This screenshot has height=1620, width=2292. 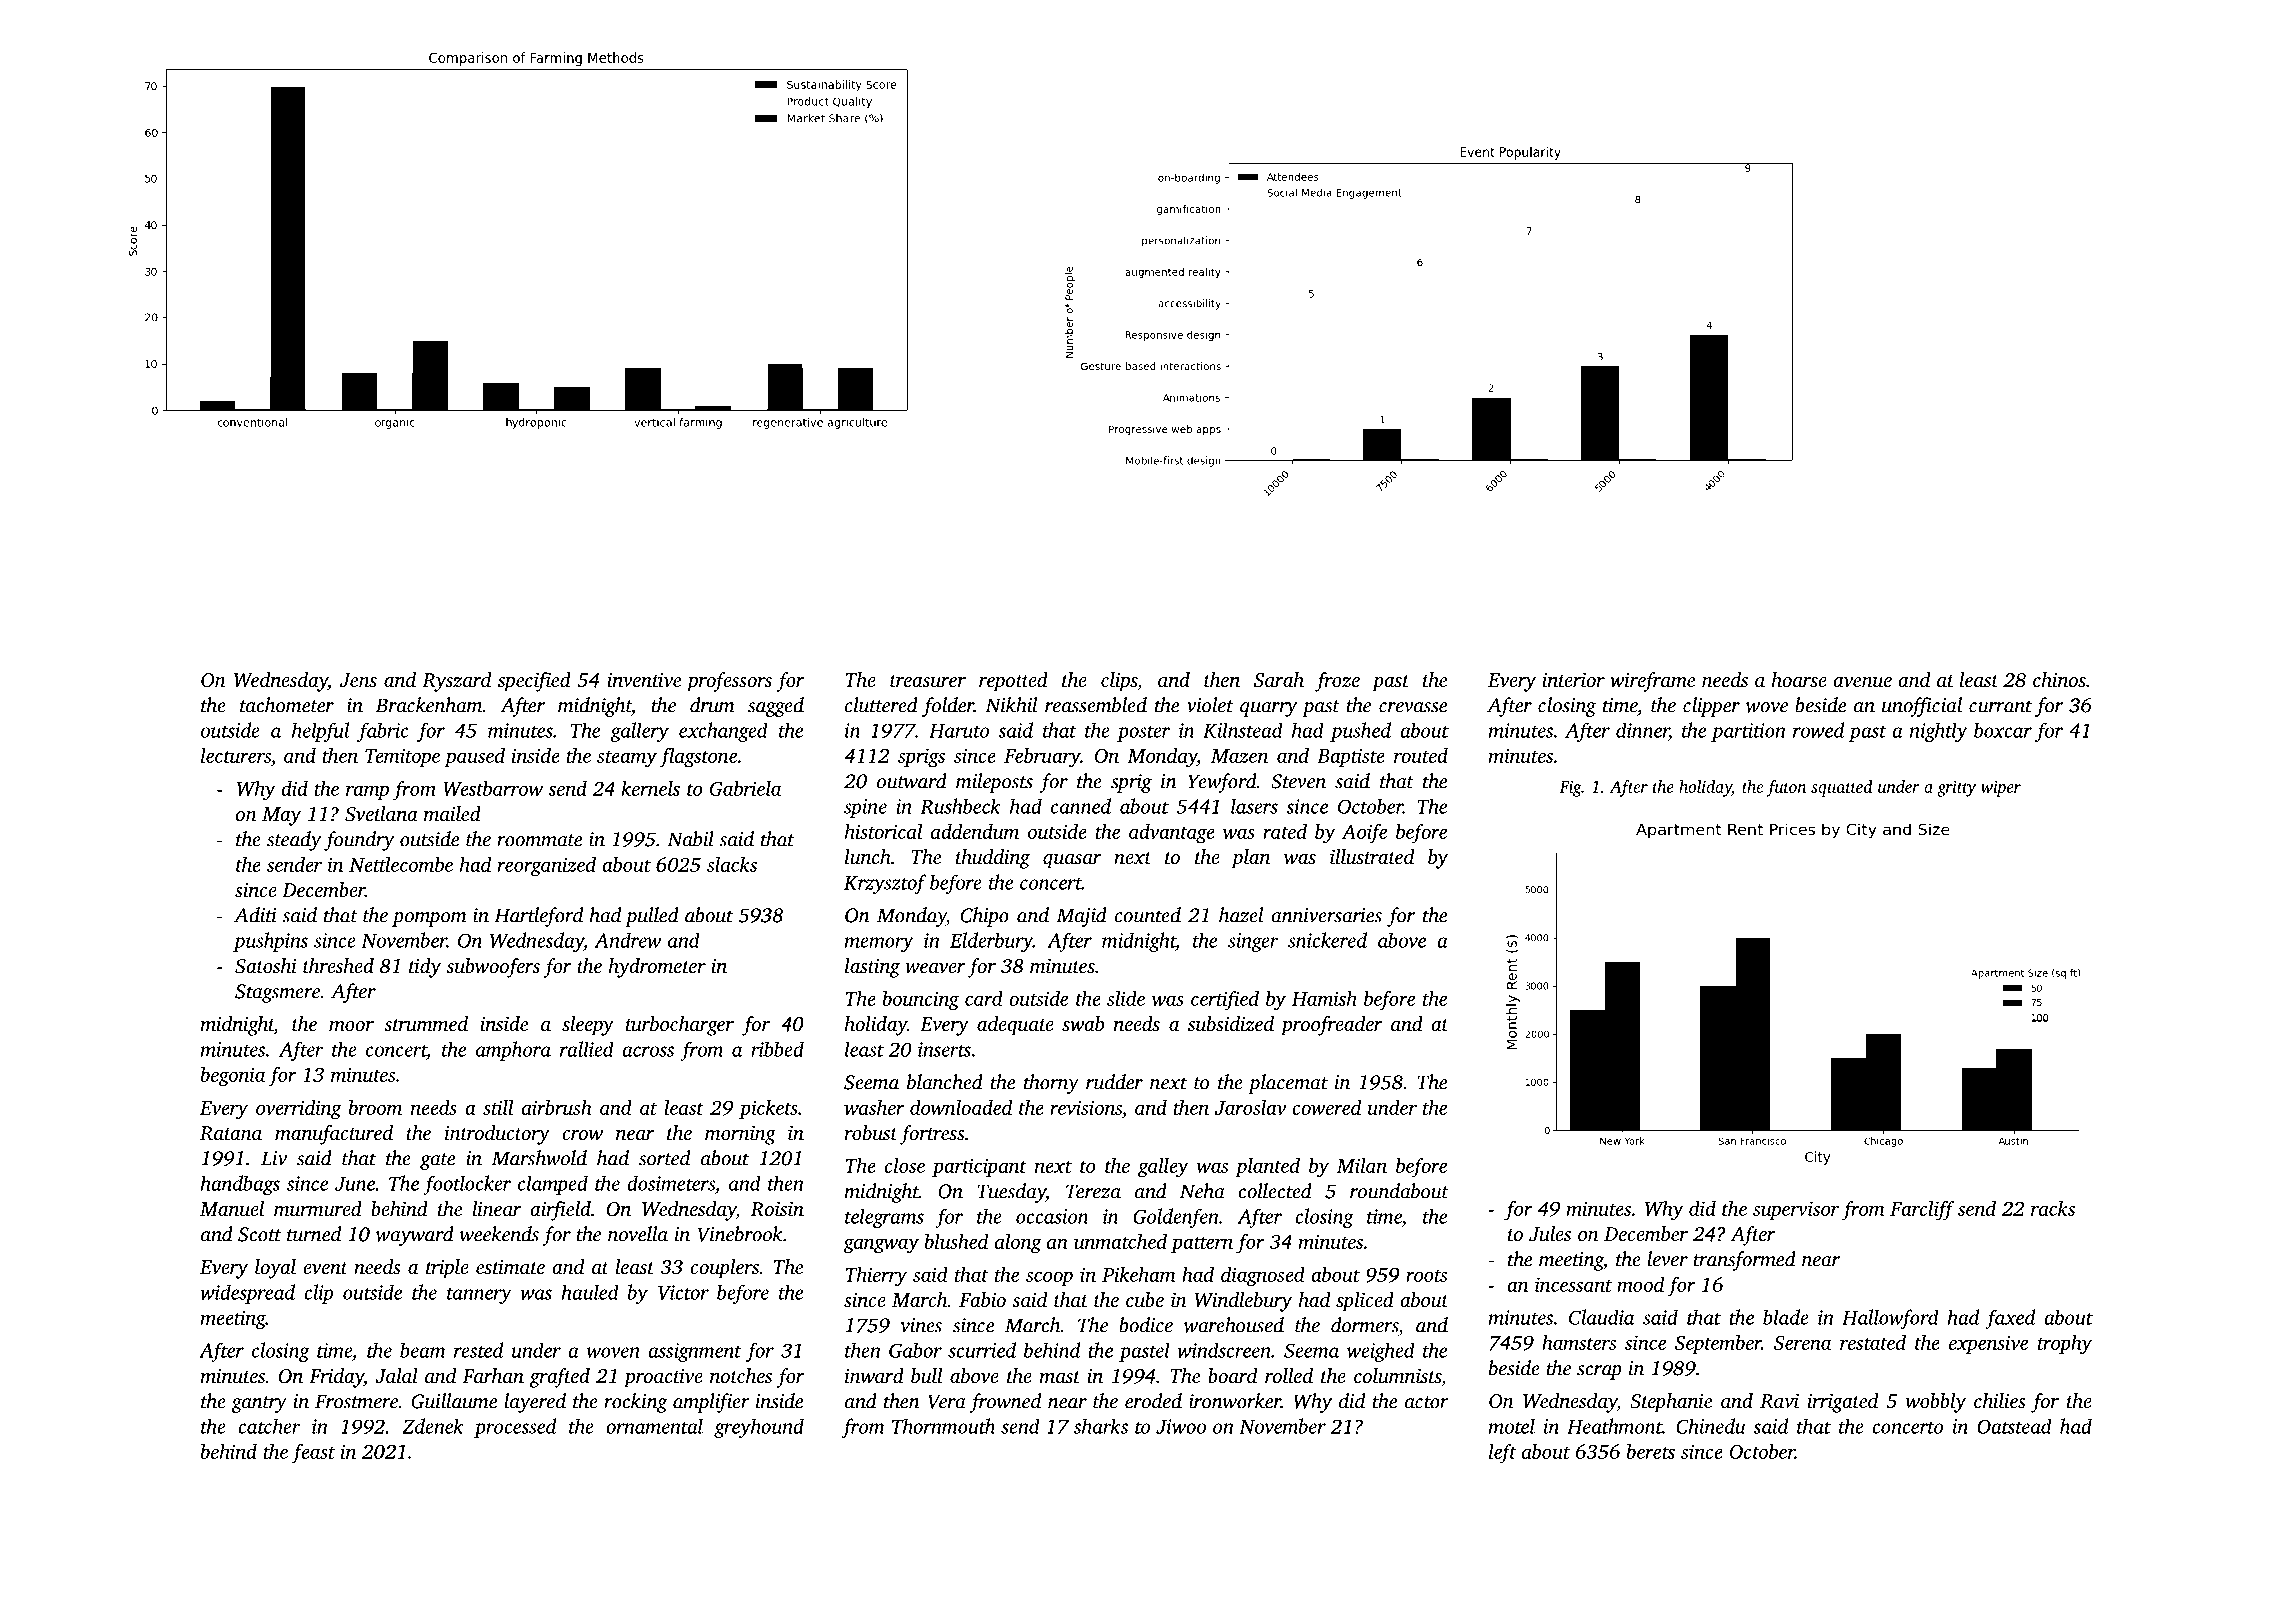 I want to click on subwoofers, so click(x=493, y=968).
